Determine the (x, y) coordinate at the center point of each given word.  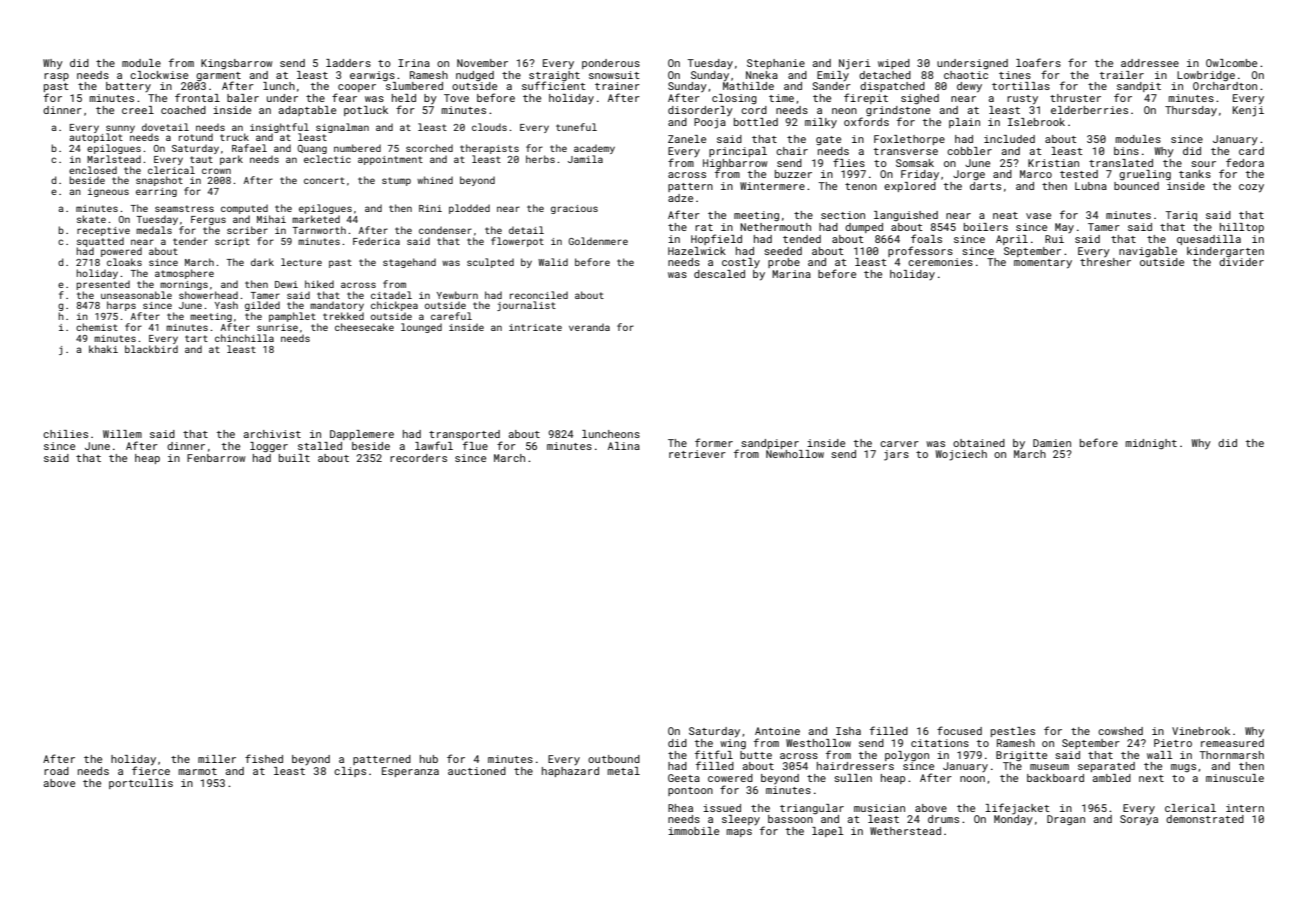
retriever (697, 454)
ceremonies (940, 262)
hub (429, 759)
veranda (589, 327)
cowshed (1120, 731)
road (56, 771)
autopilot (96, 138)
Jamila (585, 159)
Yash (226, 305)
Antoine (777, 731)
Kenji (1248, 111)
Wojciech (961, 455)
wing (733, 744)
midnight (1151, 444)
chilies (65, 434)
